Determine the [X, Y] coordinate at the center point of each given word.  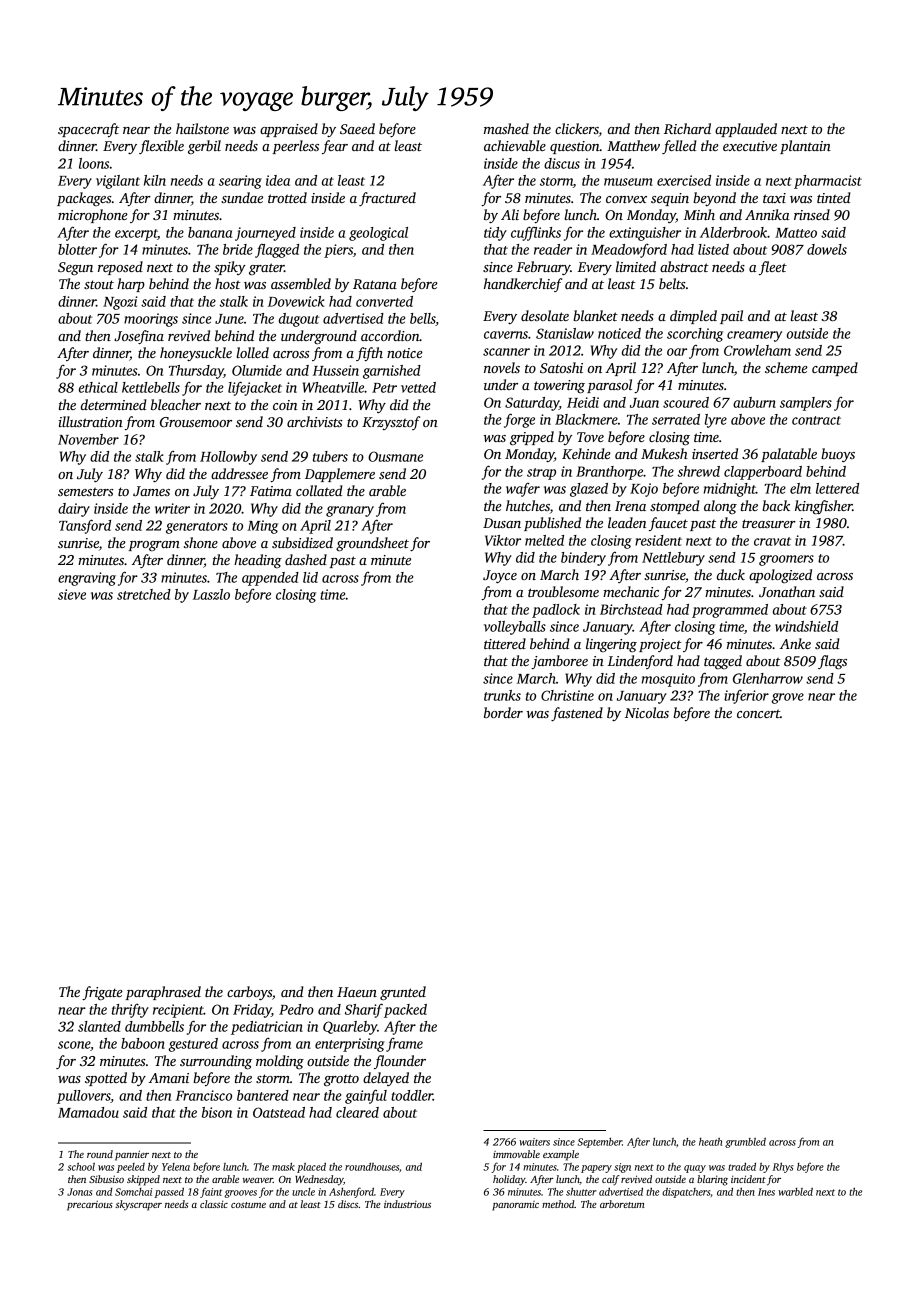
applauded [746, 130]
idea [278, 180]
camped [835, 369]
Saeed [357, 128]
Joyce [500, 576]
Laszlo [211, 594]
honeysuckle [196, 354]
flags [832, 662]
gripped [532, 438]
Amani [169, 1078]
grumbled [745, 1143]
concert [758, 713]
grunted [403, 993]
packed [405, 1011]
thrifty [130, 1011]
